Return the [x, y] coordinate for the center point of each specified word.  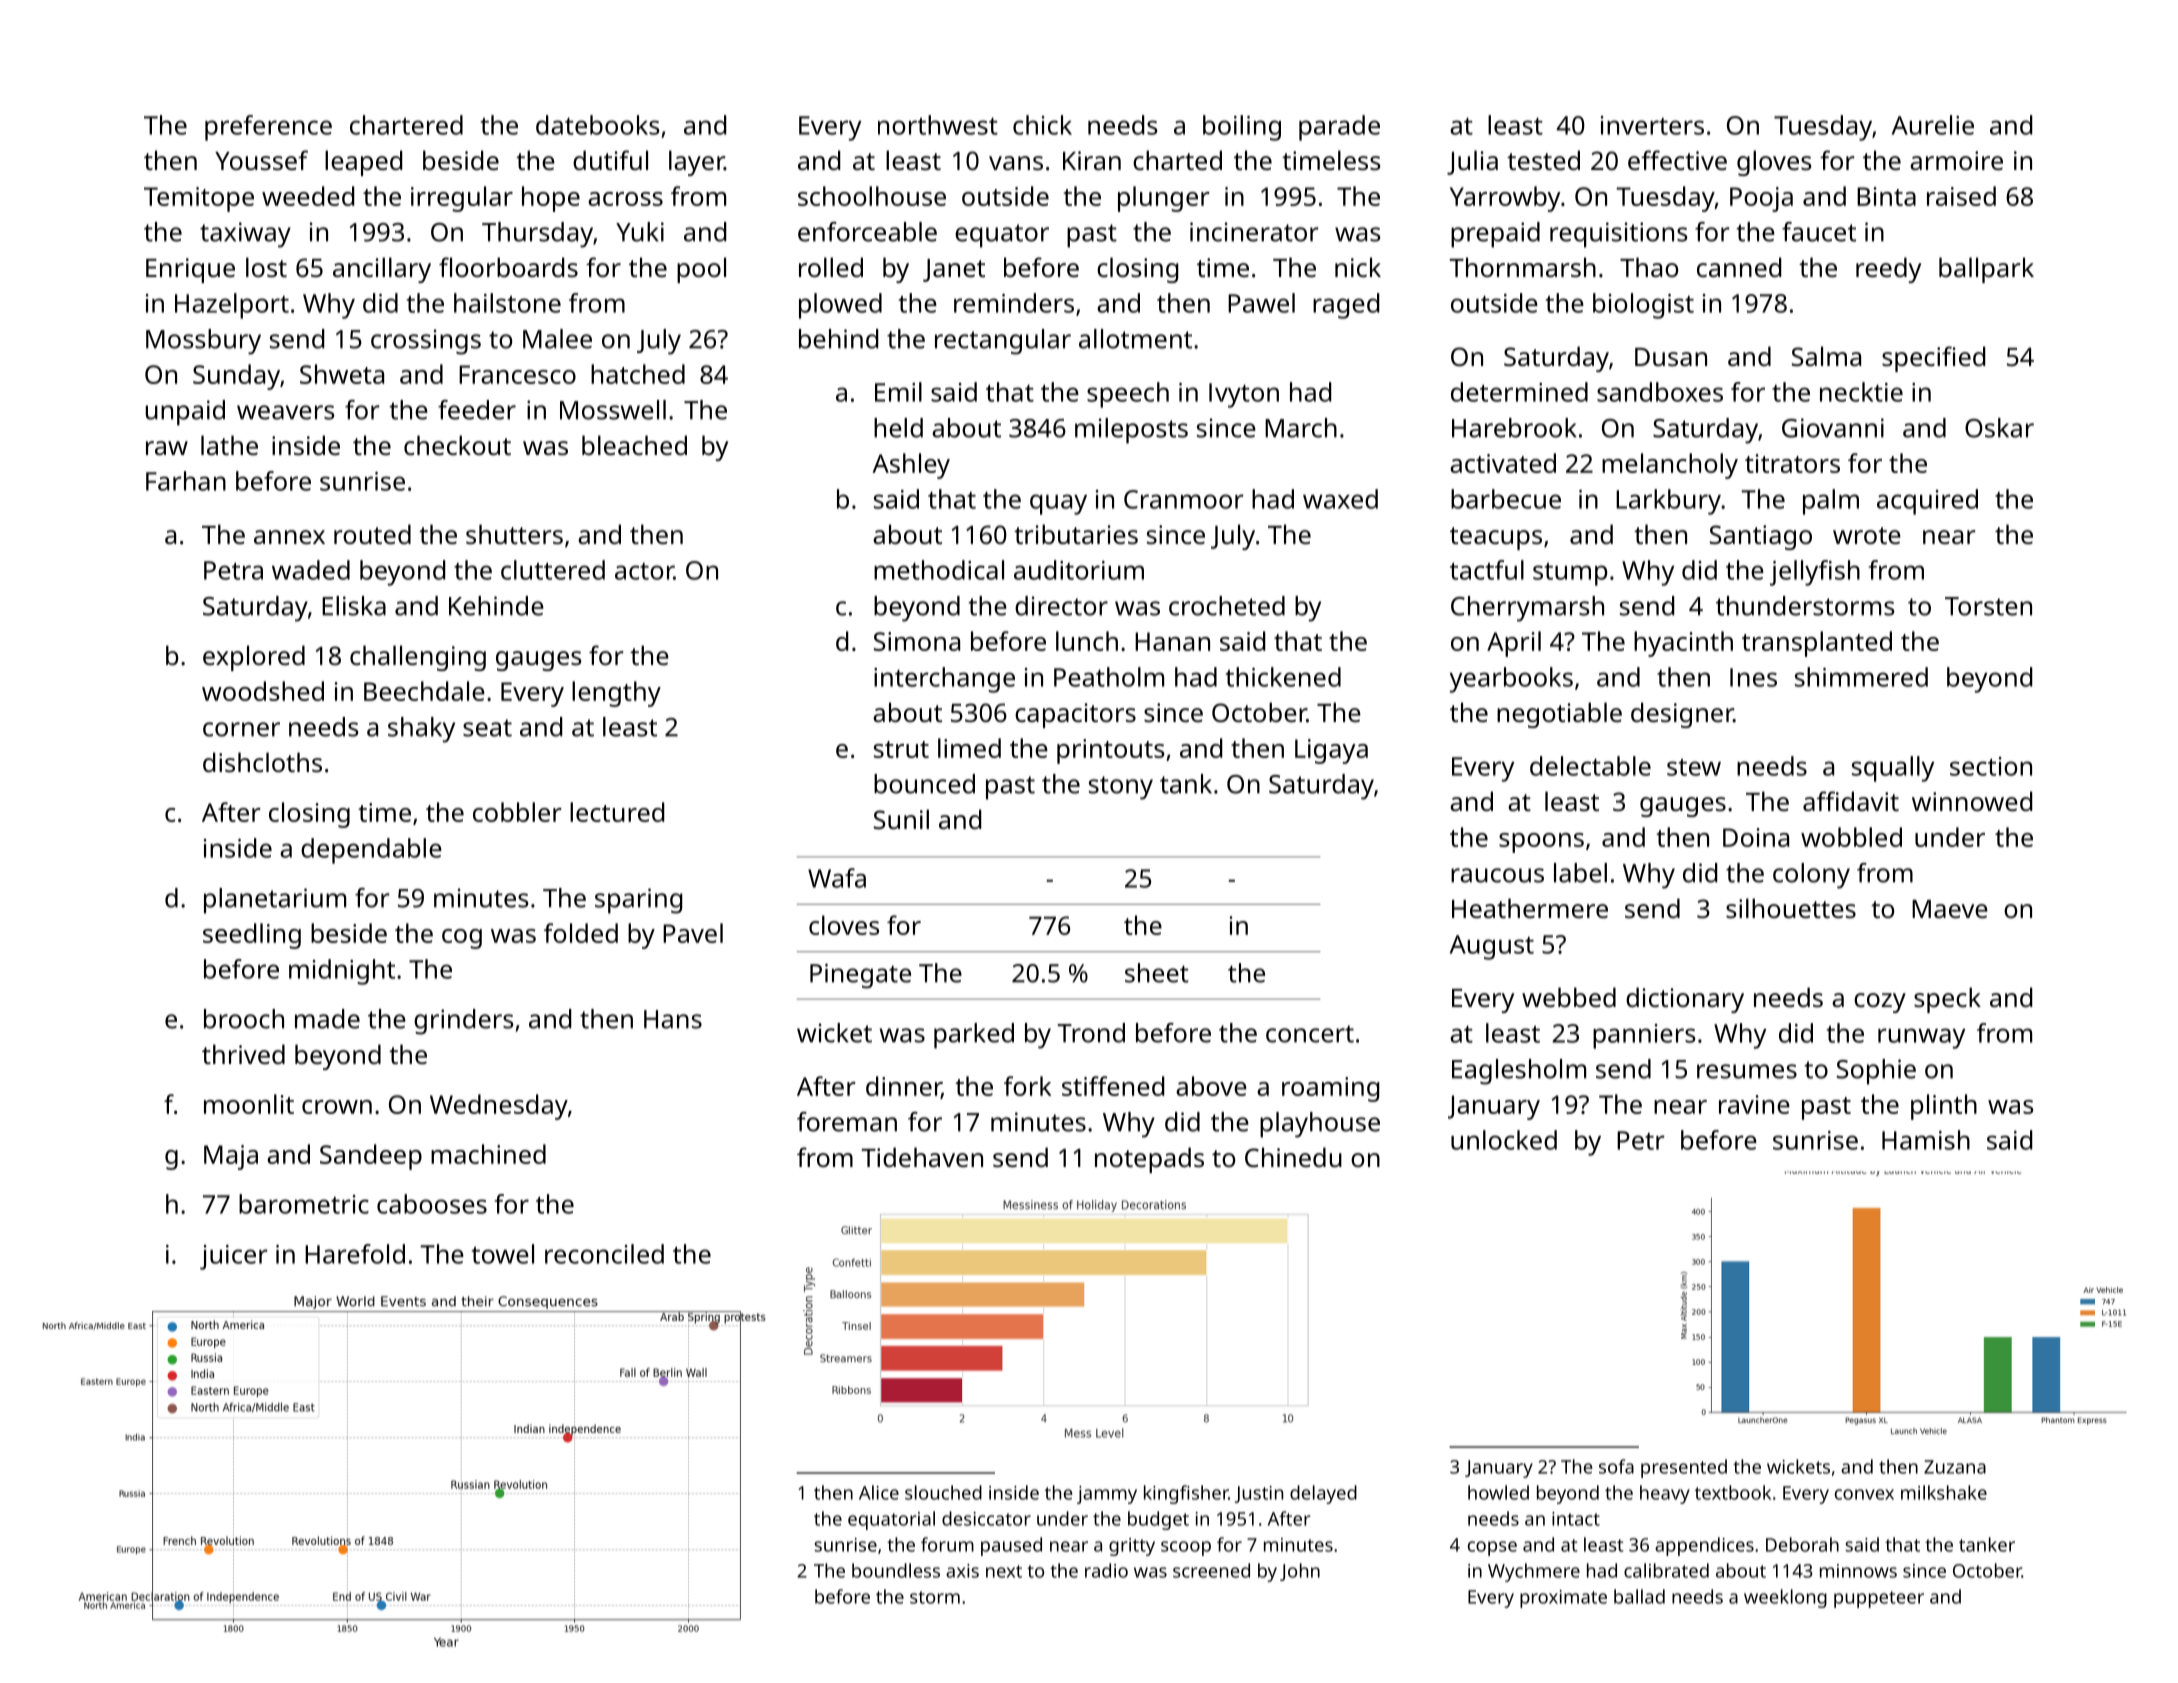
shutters [514, 534]
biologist [1643, 306]
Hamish [1926, 1140]
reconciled [604, 1254]
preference [268, 128]
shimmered [1861, 677]
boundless [896, 1570]
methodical [939, 570]
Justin [1259, 1494]
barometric [304, 1204]
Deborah [1802, 1544]
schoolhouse [872, 196]
